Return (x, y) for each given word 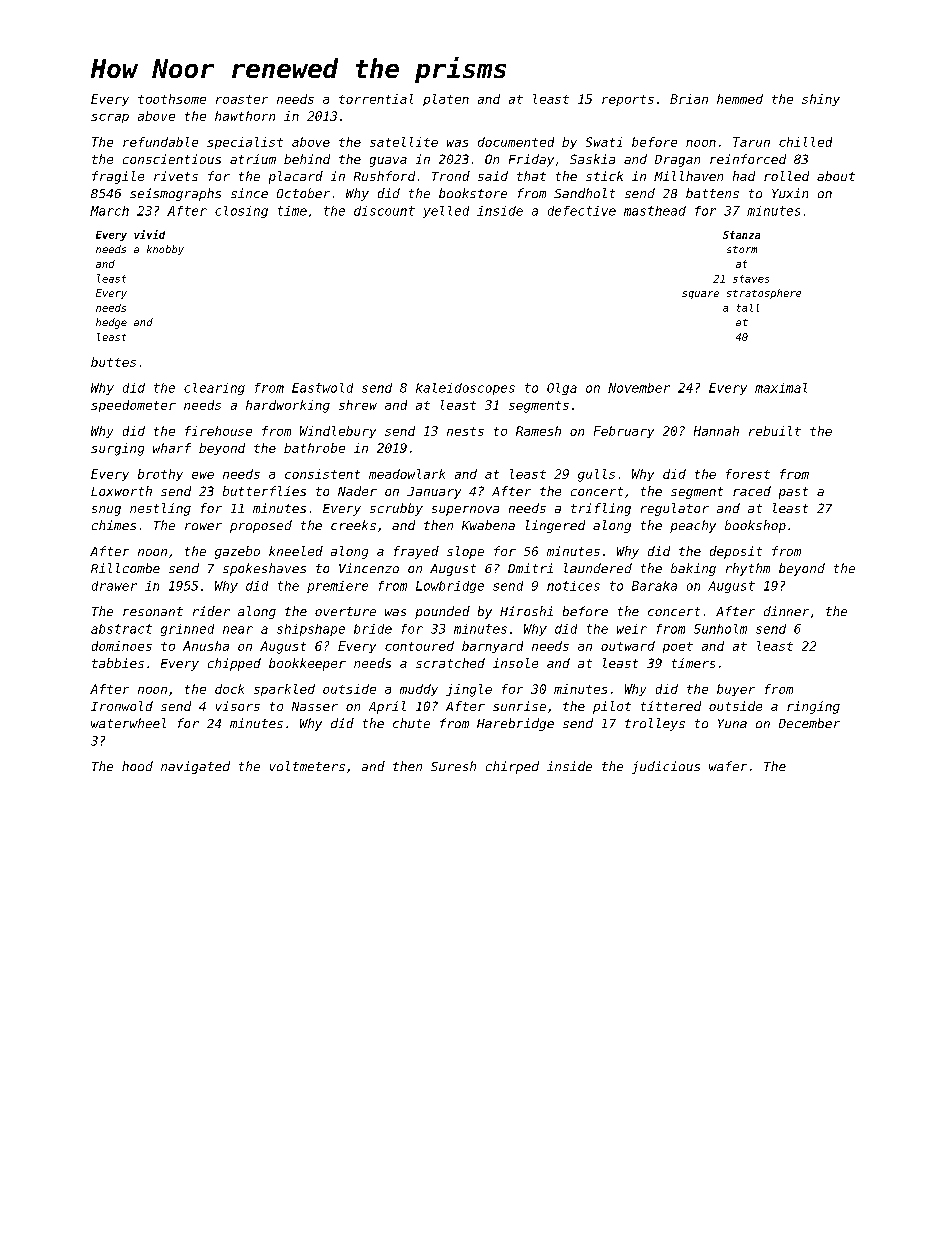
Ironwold (122, 706)
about (836, 176)
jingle (469, 690)
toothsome (172, 99)
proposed (261, 526)
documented (516, 142)
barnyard (492, 647)
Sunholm (720, 629)
